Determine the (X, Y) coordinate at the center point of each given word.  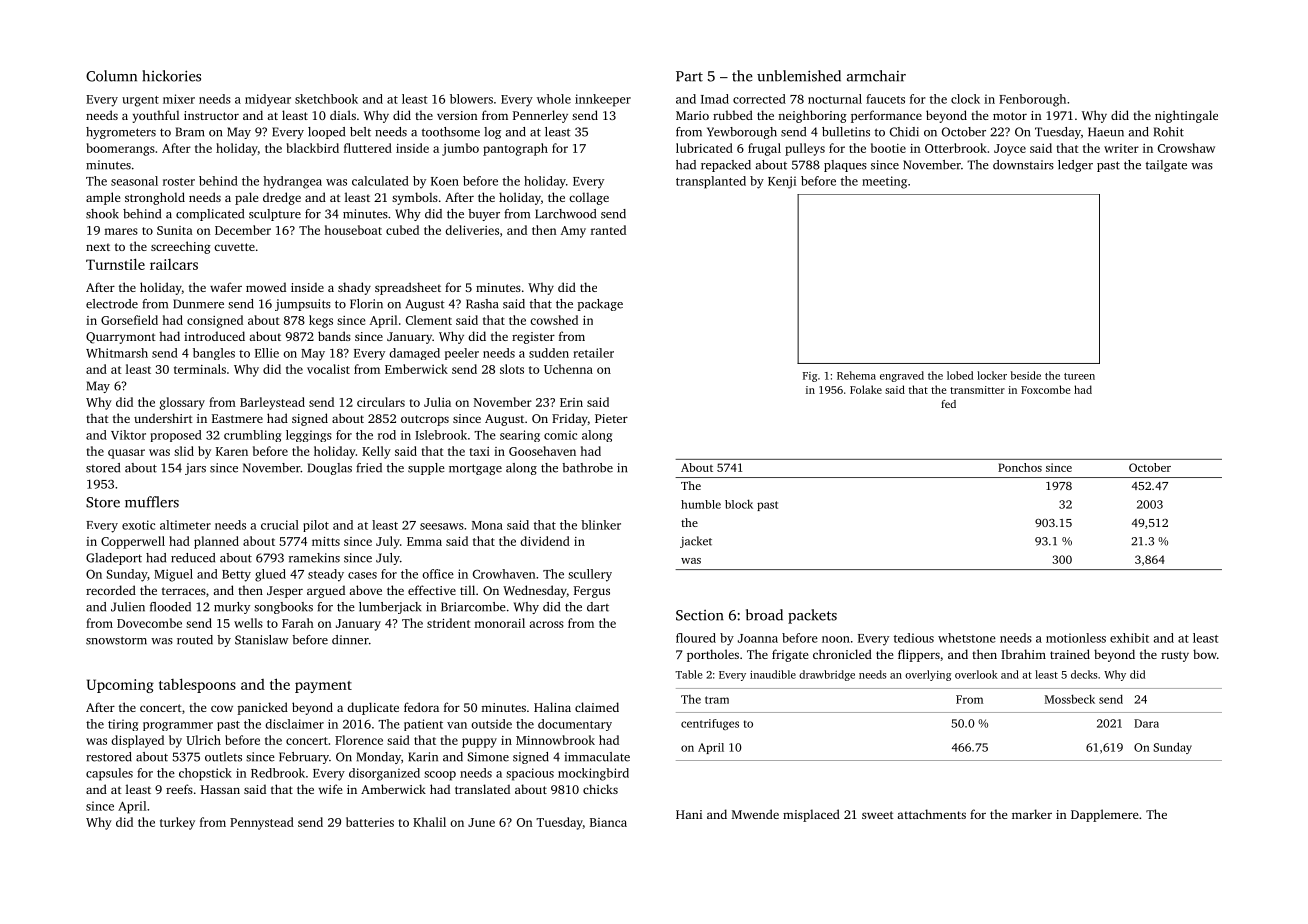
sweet (878, 815)
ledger (1075, 166)
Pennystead (262, 823)
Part (689, 76)
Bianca (608, 822)
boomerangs (120, 149)
